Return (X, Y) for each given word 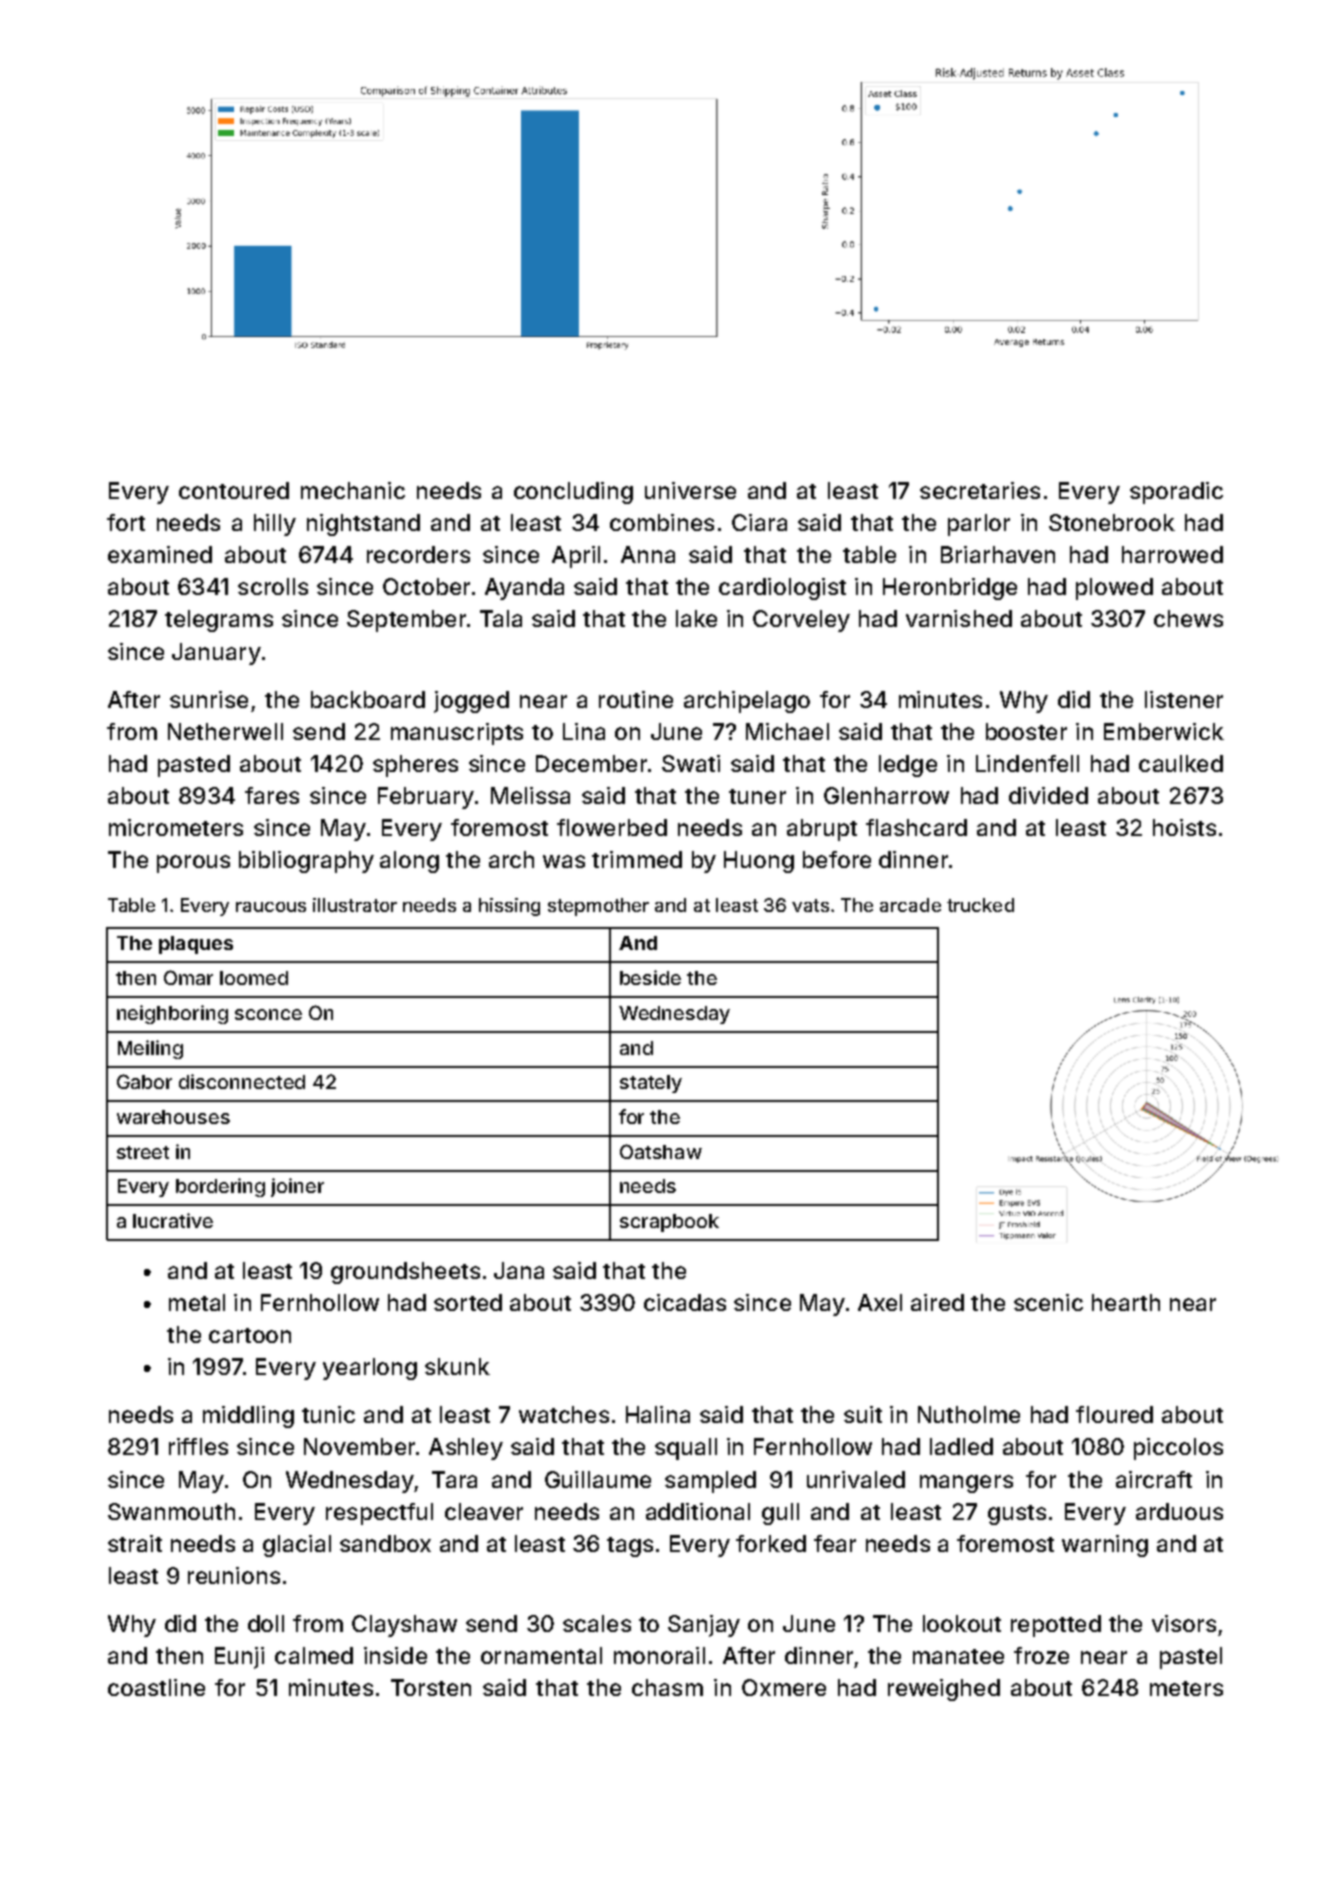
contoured (234, 490)
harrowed (1172, 554)
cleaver (484, 1511)
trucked (980, 905)
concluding (573, 493)
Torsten (431, 1687)
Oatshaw (661, 1151)
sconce (268, 1014)
